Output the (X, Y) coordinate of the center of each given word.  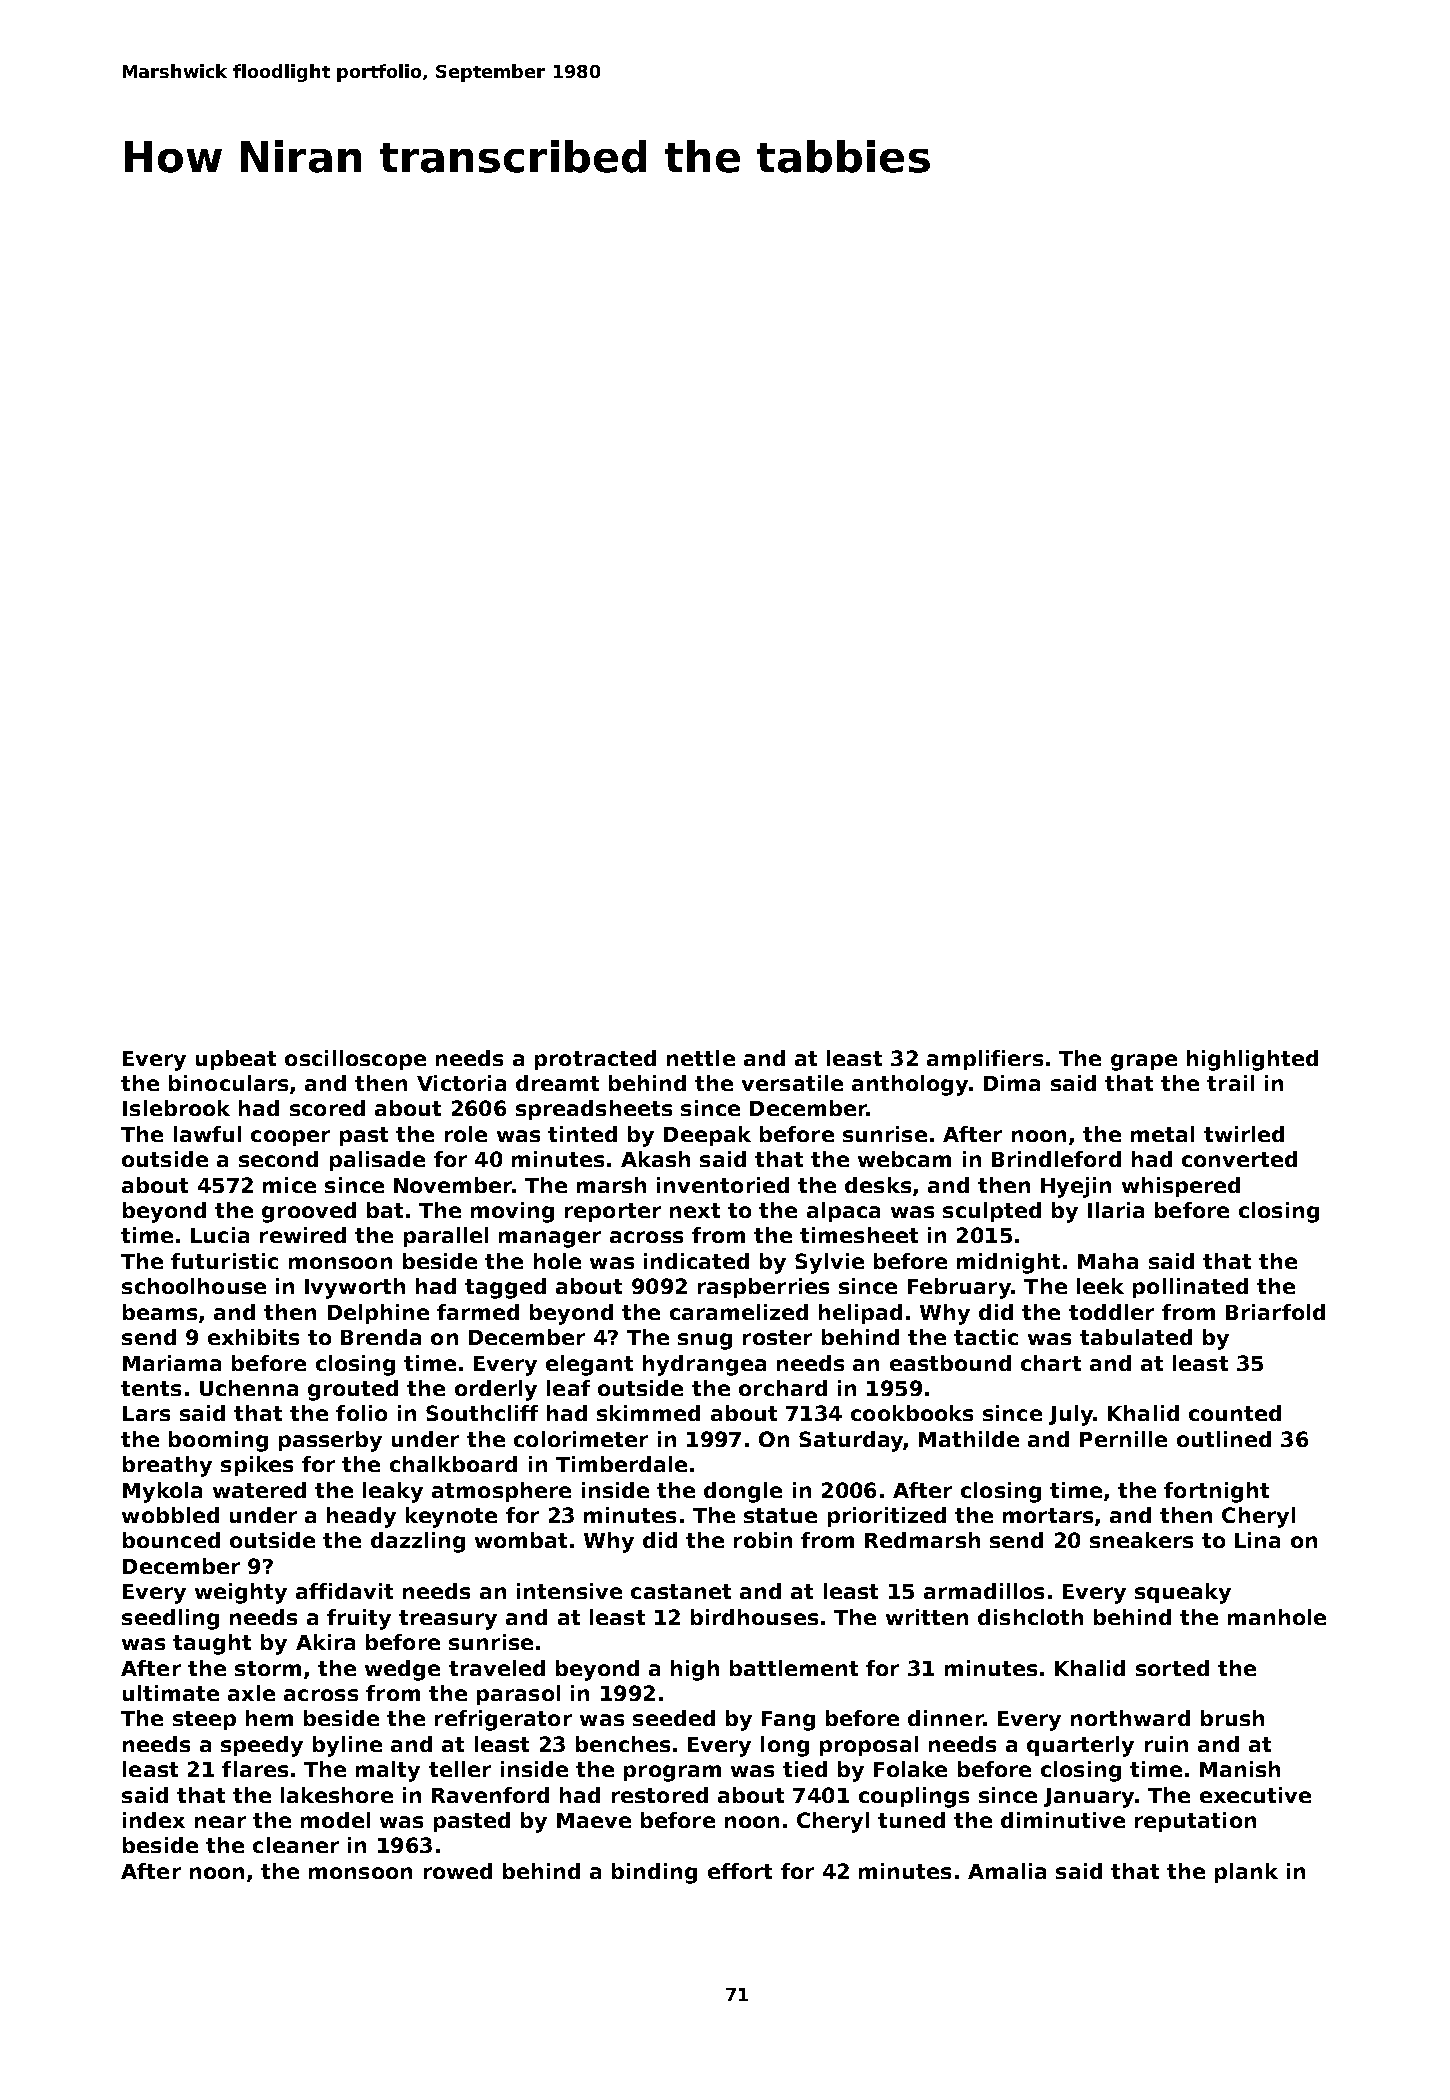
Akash (655, 1159)
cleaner (296, 1845)
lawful (207, 1134)
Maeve (594, 1820)
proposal (869, 1746)
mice (289, 1185)
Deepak (707, 1136)
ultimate (171, 1693)
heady (361, 1517)
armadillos (984, 1591)
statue (780, 1515)
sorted (1172, 1668)
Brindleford (1056, 1159)
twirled (1244, 1134)
